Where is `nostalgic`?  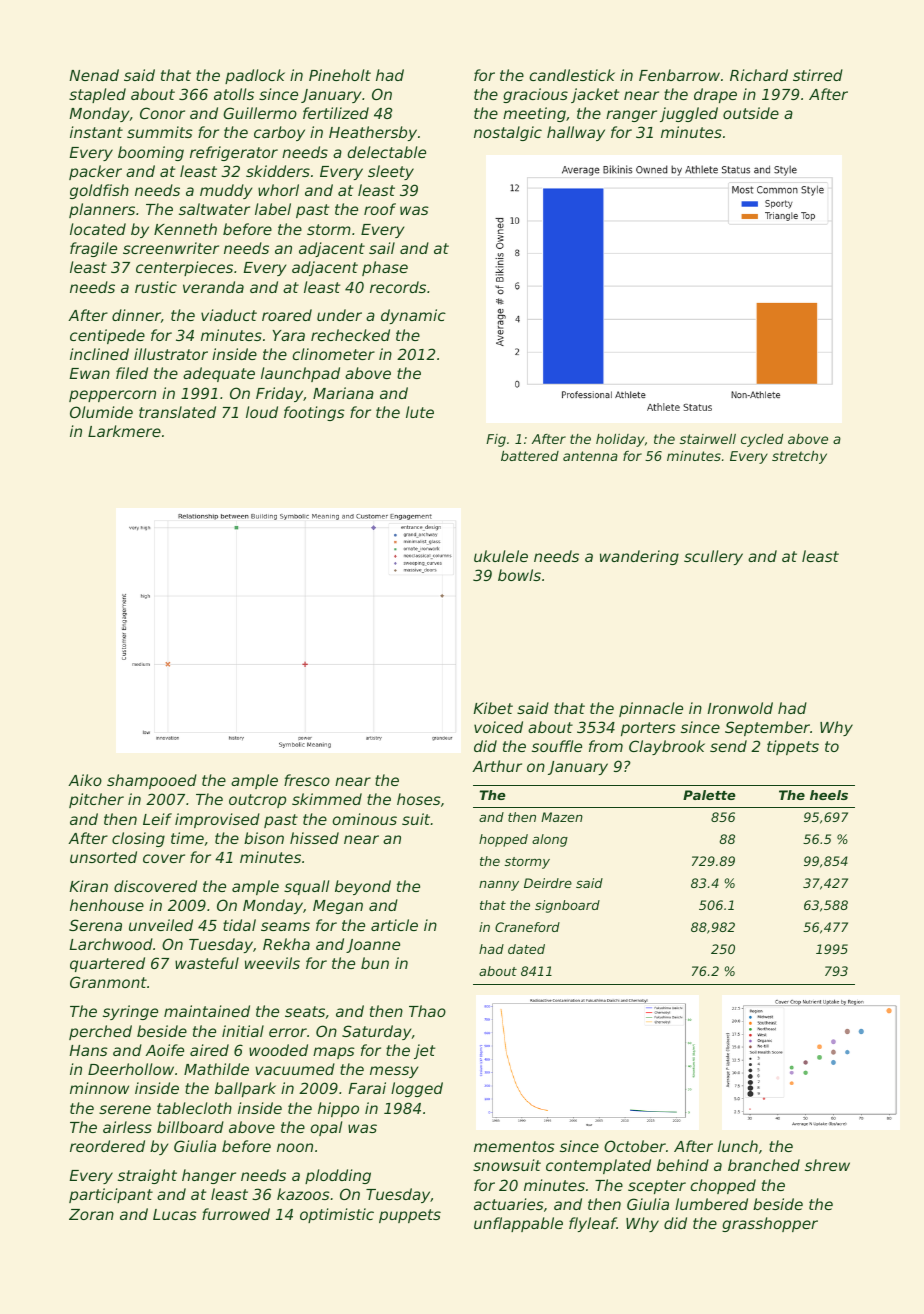
nostalgic is located at coordinates (508, 133).
